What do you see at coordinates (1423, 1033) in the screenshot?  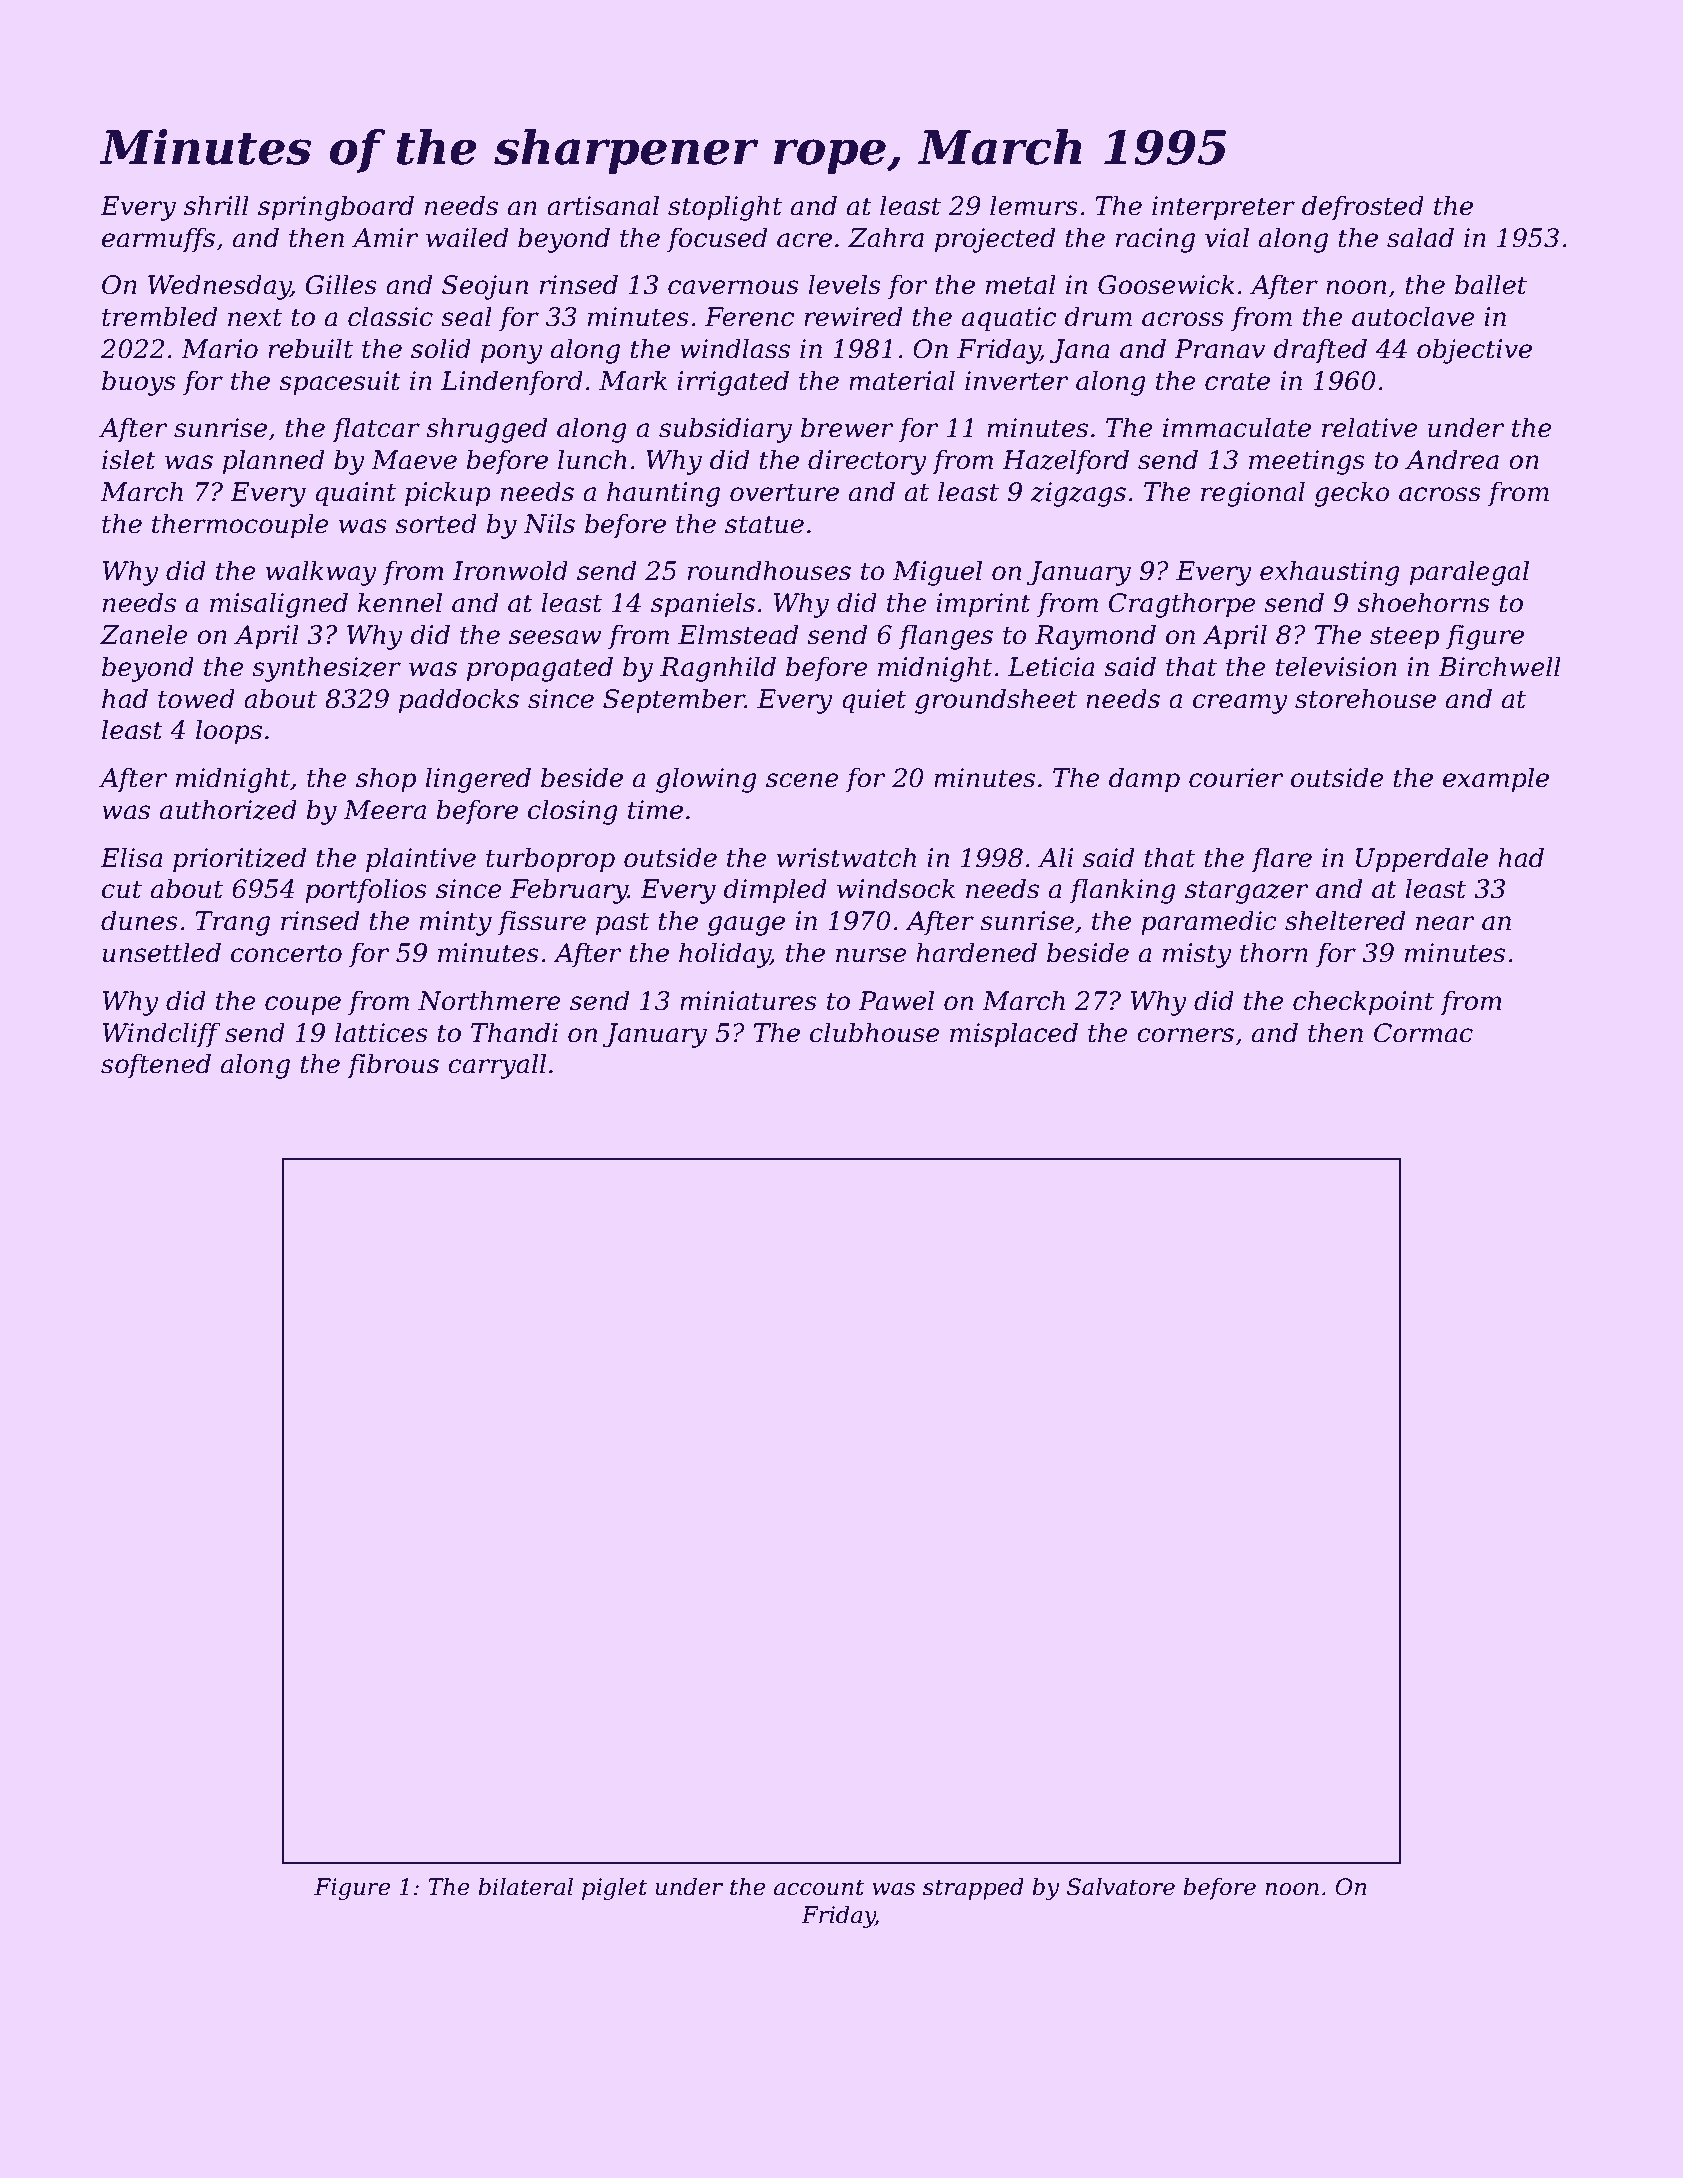 I see `Cormac` at bounding box center [1423, 1033].
